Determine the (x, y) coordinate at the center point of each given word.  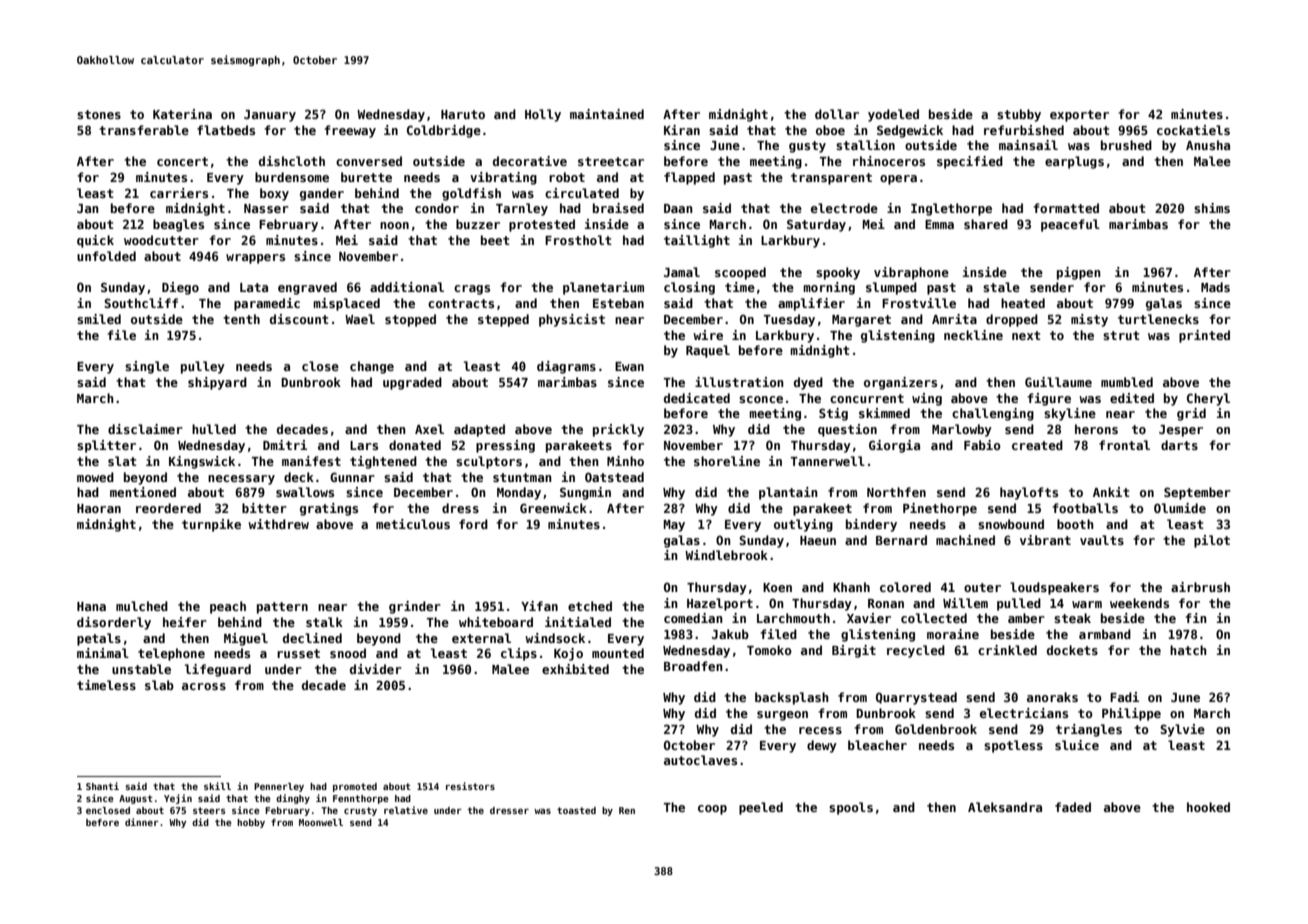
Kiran (682, 130)
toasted (576, 810)
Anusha (1208, 145)
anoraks (1052, 697)
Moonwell (321, 822)
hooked (1208, 807)
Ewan (629, 366)
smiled (99, 319)
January (270, 116)
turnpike (211, 525)
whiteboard (496, 622)
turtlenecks (1158, 319)
